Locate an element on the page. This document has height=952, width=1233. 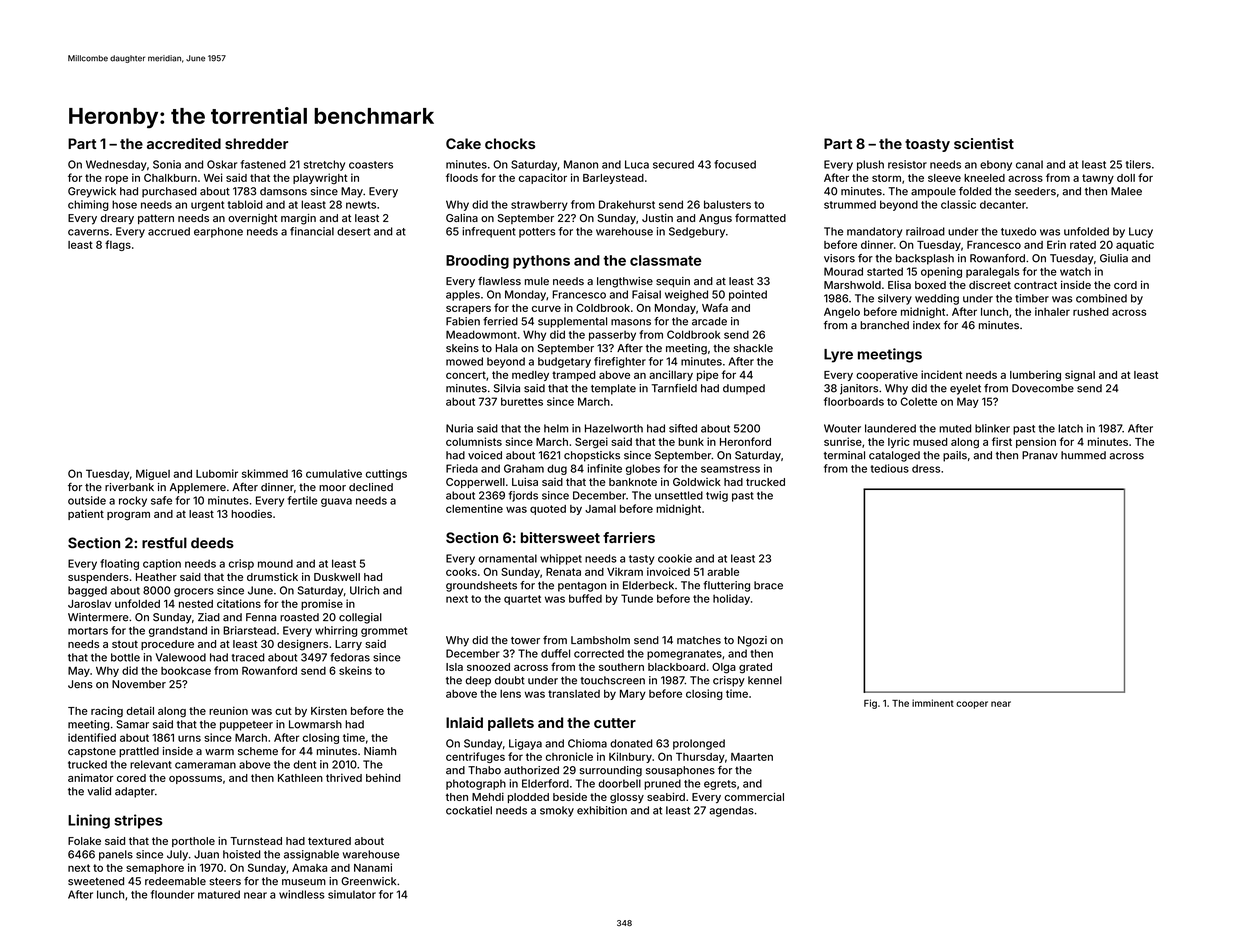
simulator is located at coordinates (352, 894).
